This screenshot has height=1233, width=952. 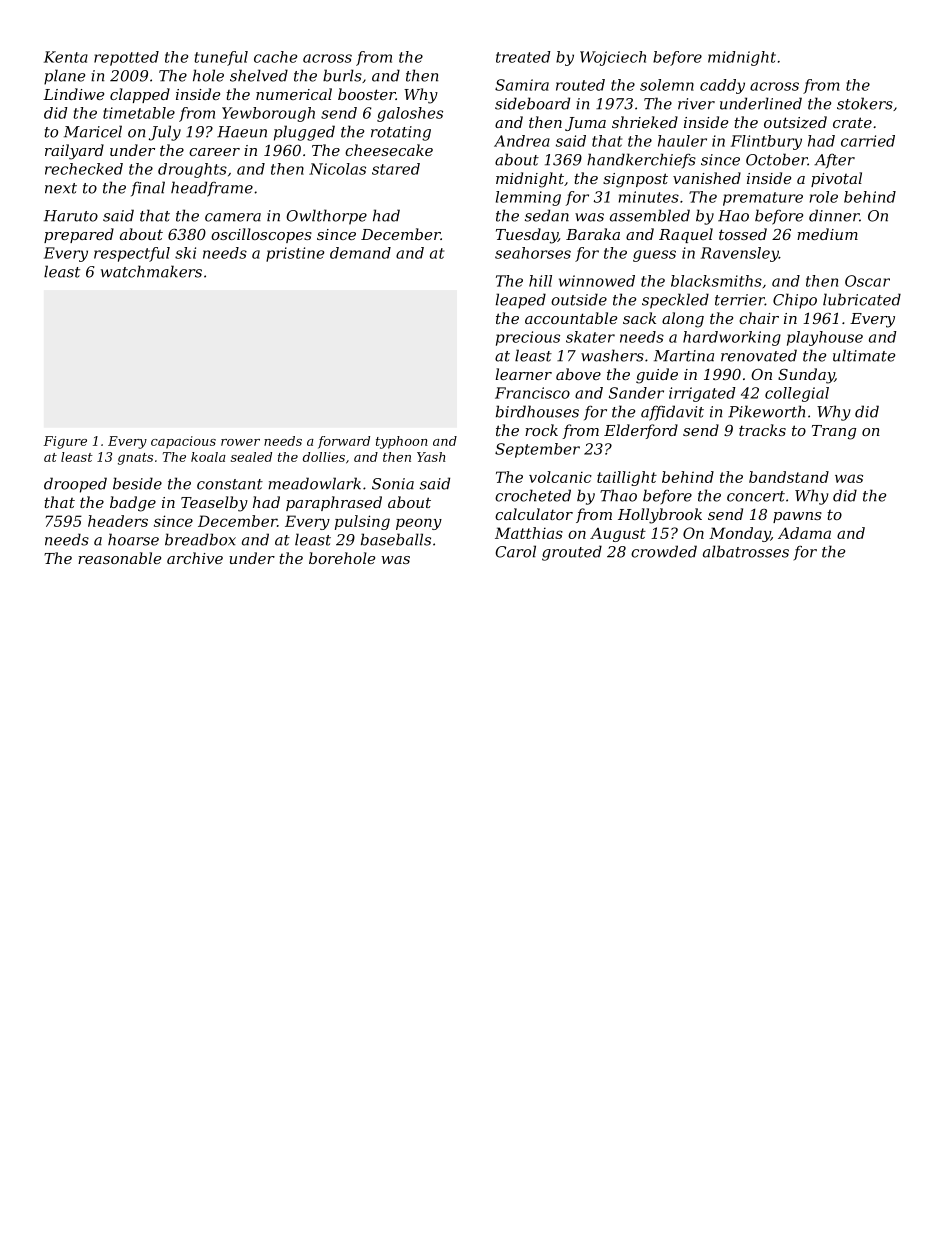 I want to click on ultimate, so click(x=864, y=355).
